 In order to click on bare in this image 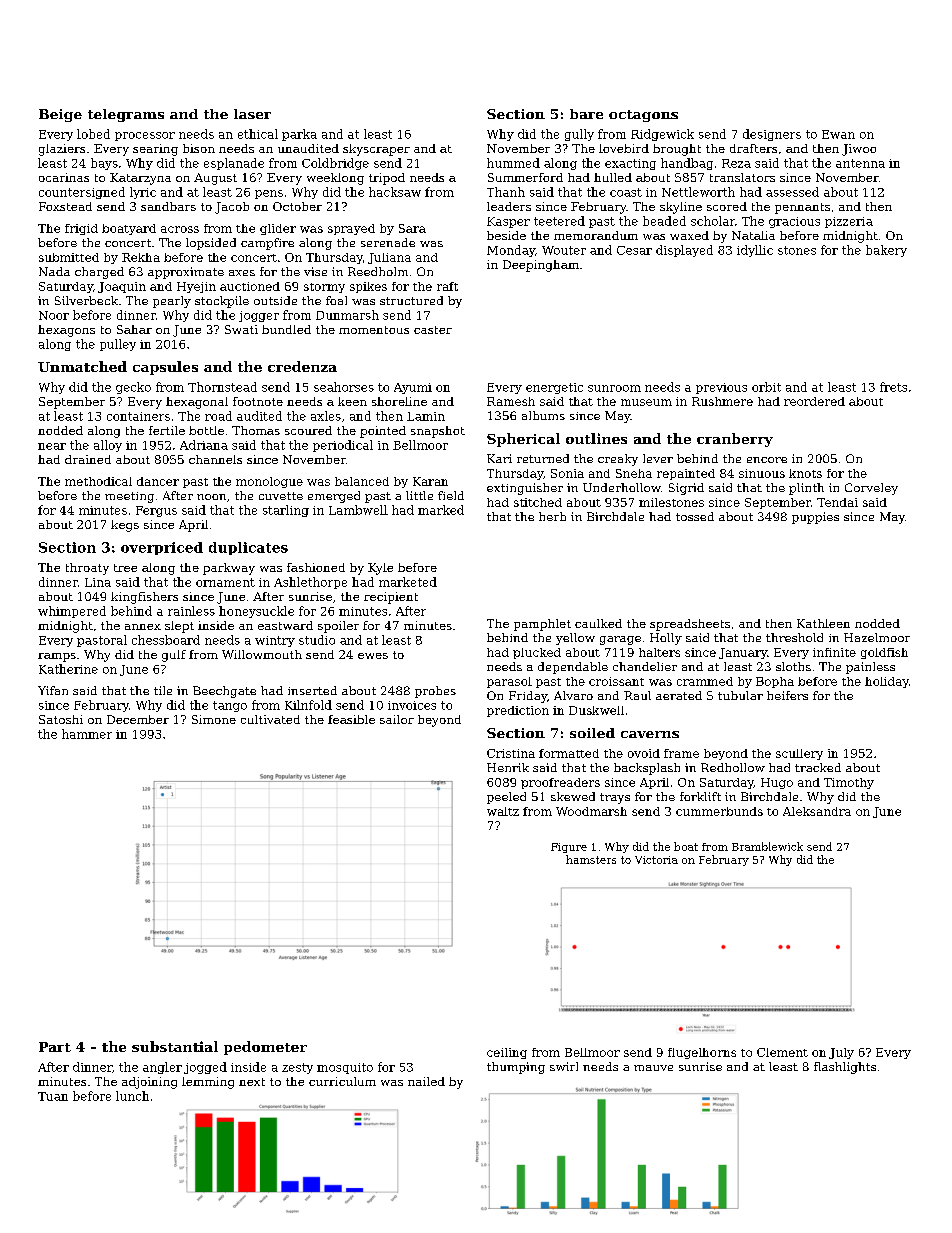, I will do `click(586, 114)`.
